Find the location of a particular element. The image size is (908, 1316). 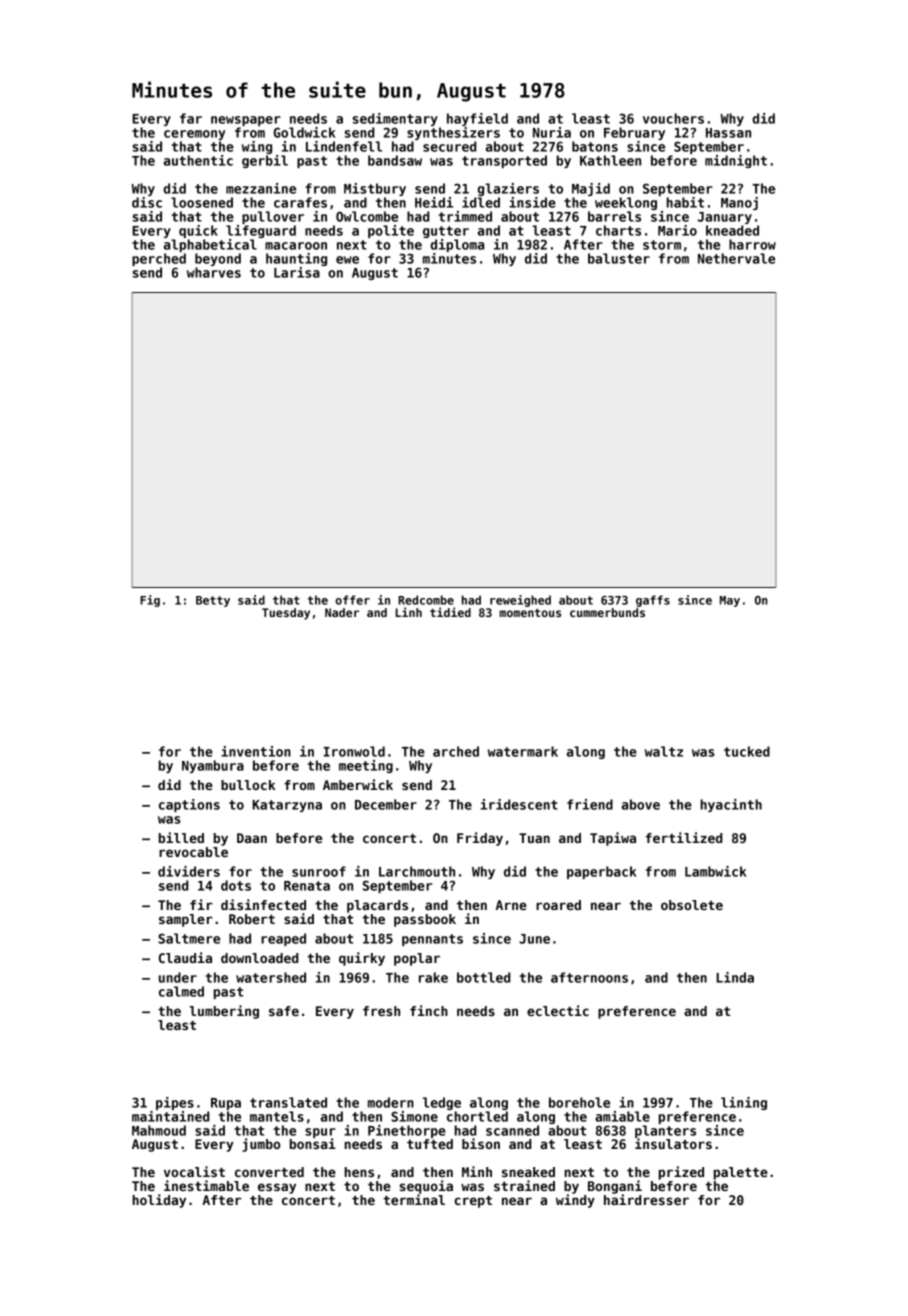

February is located at coordinates (634, 133).
